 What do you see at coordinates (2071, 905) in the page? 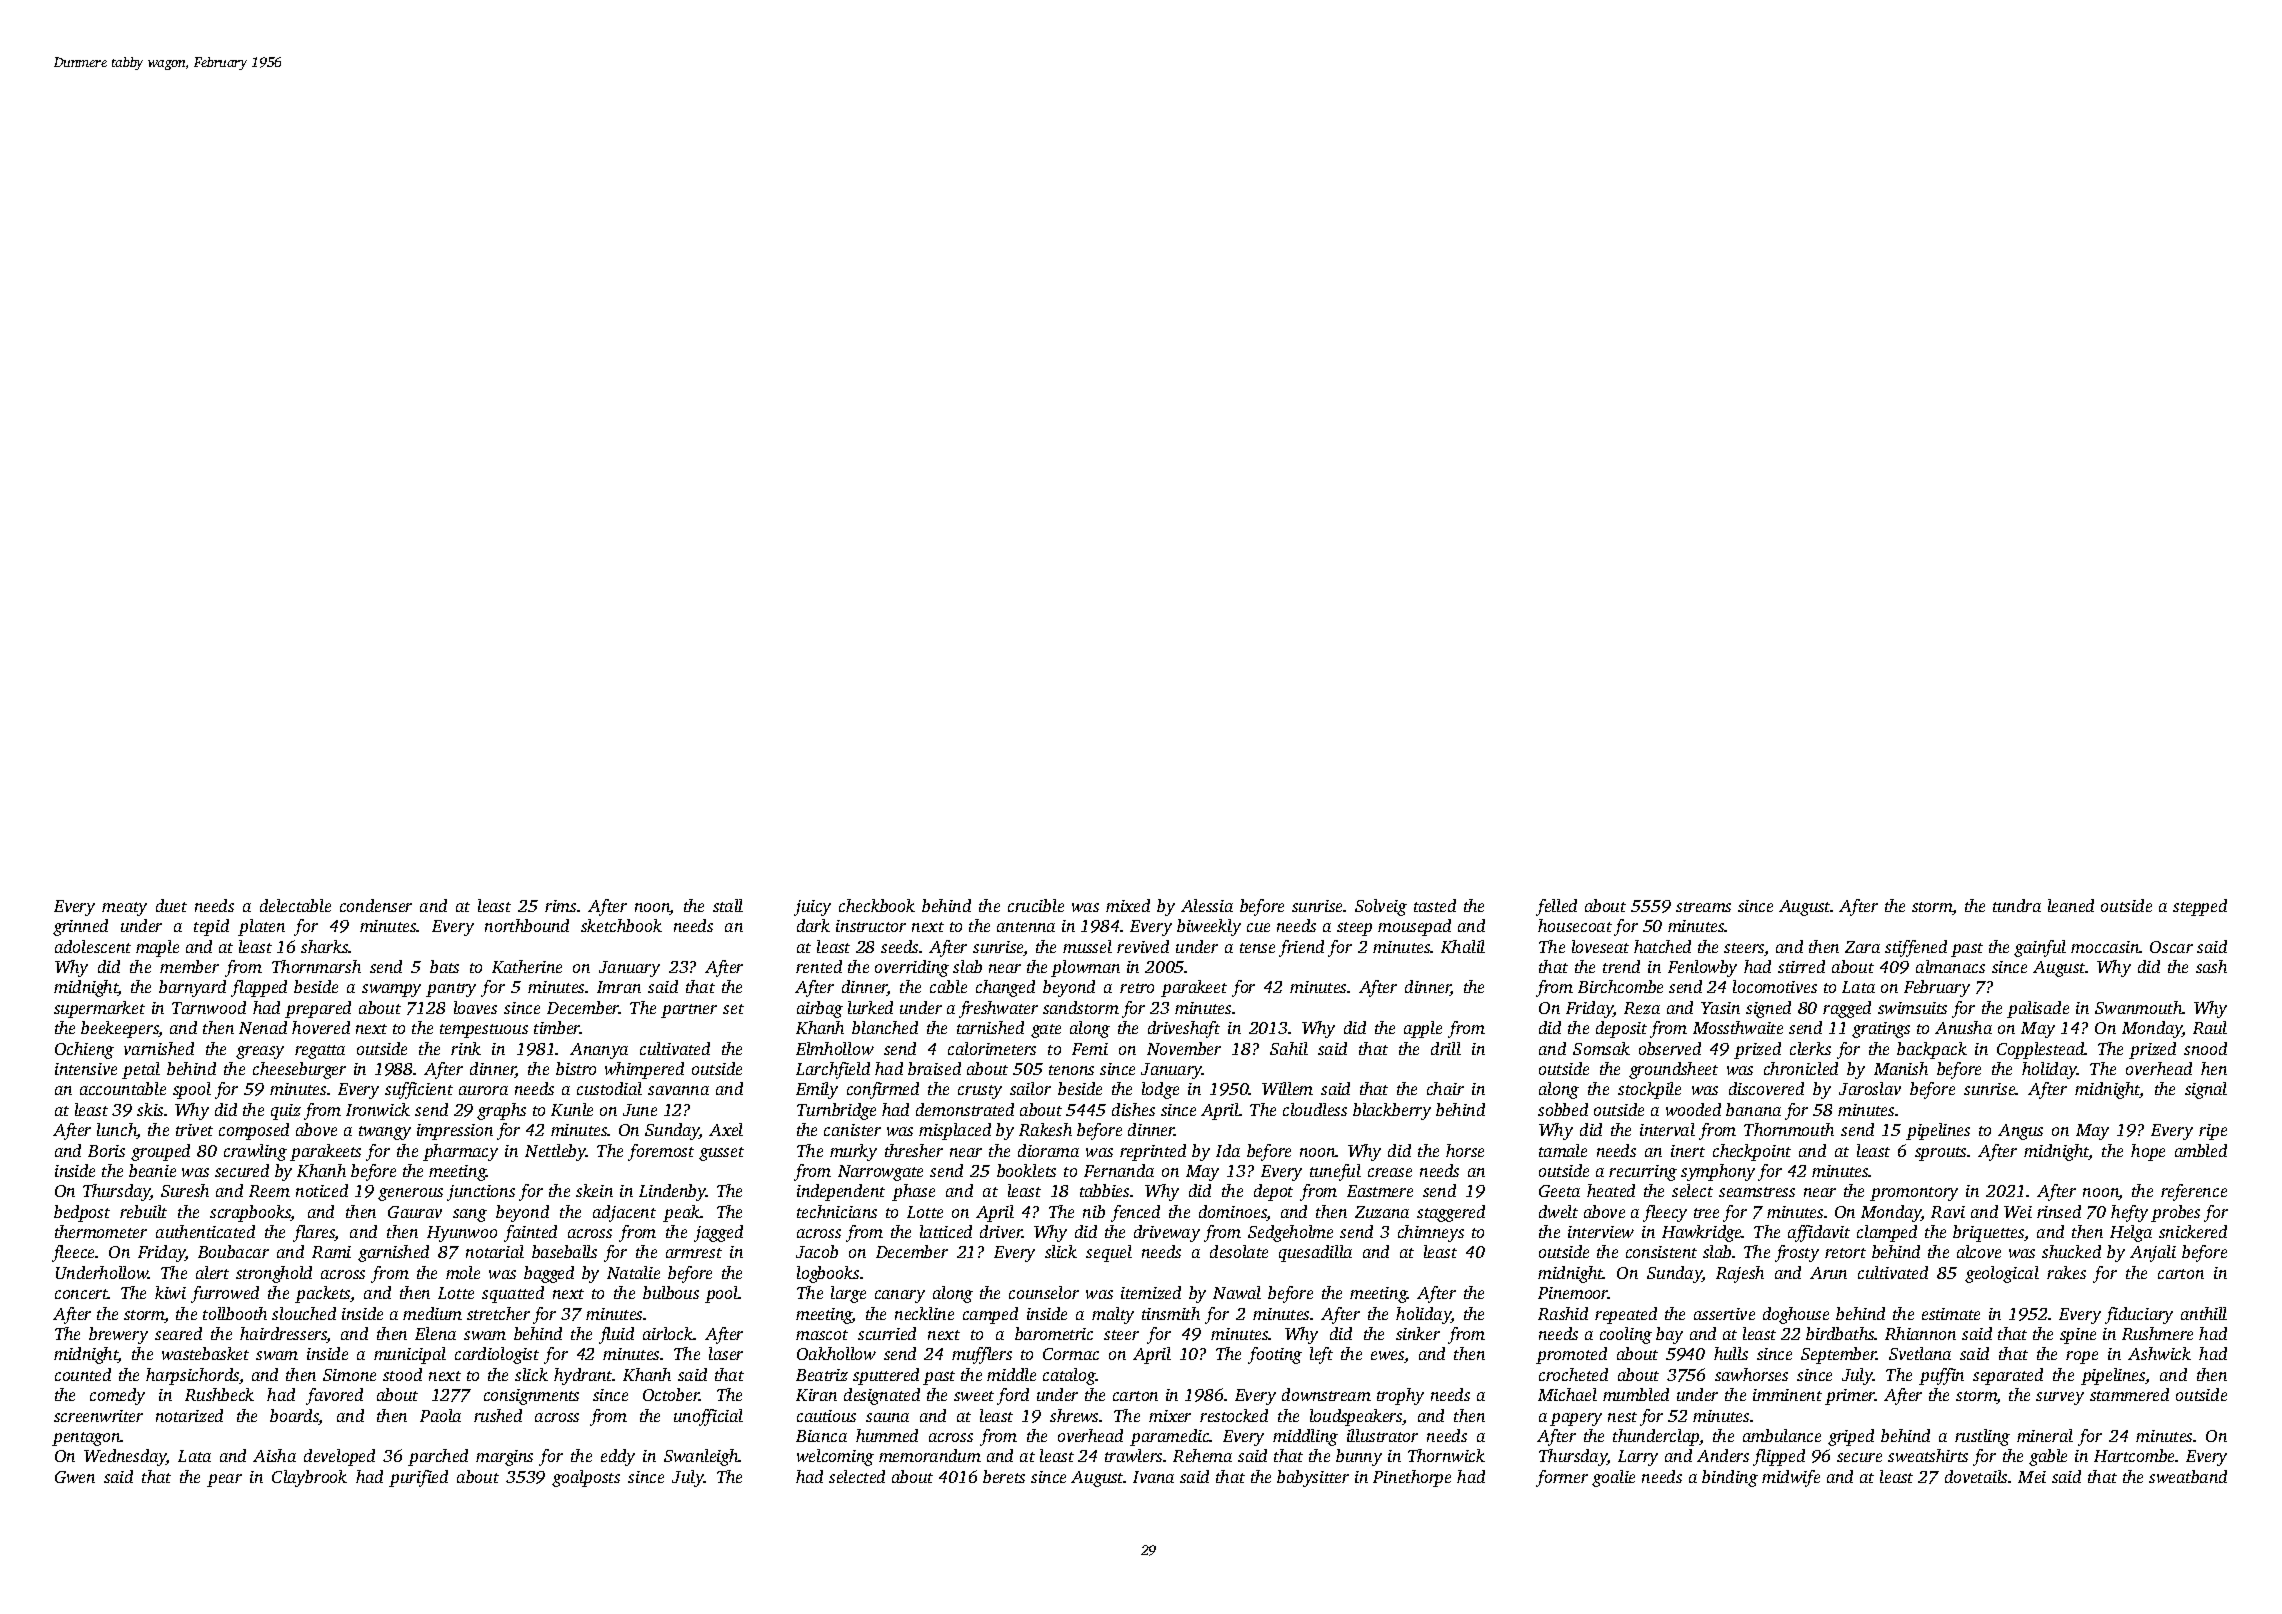
I see `leaned` at bounding box center [2071, 905].
